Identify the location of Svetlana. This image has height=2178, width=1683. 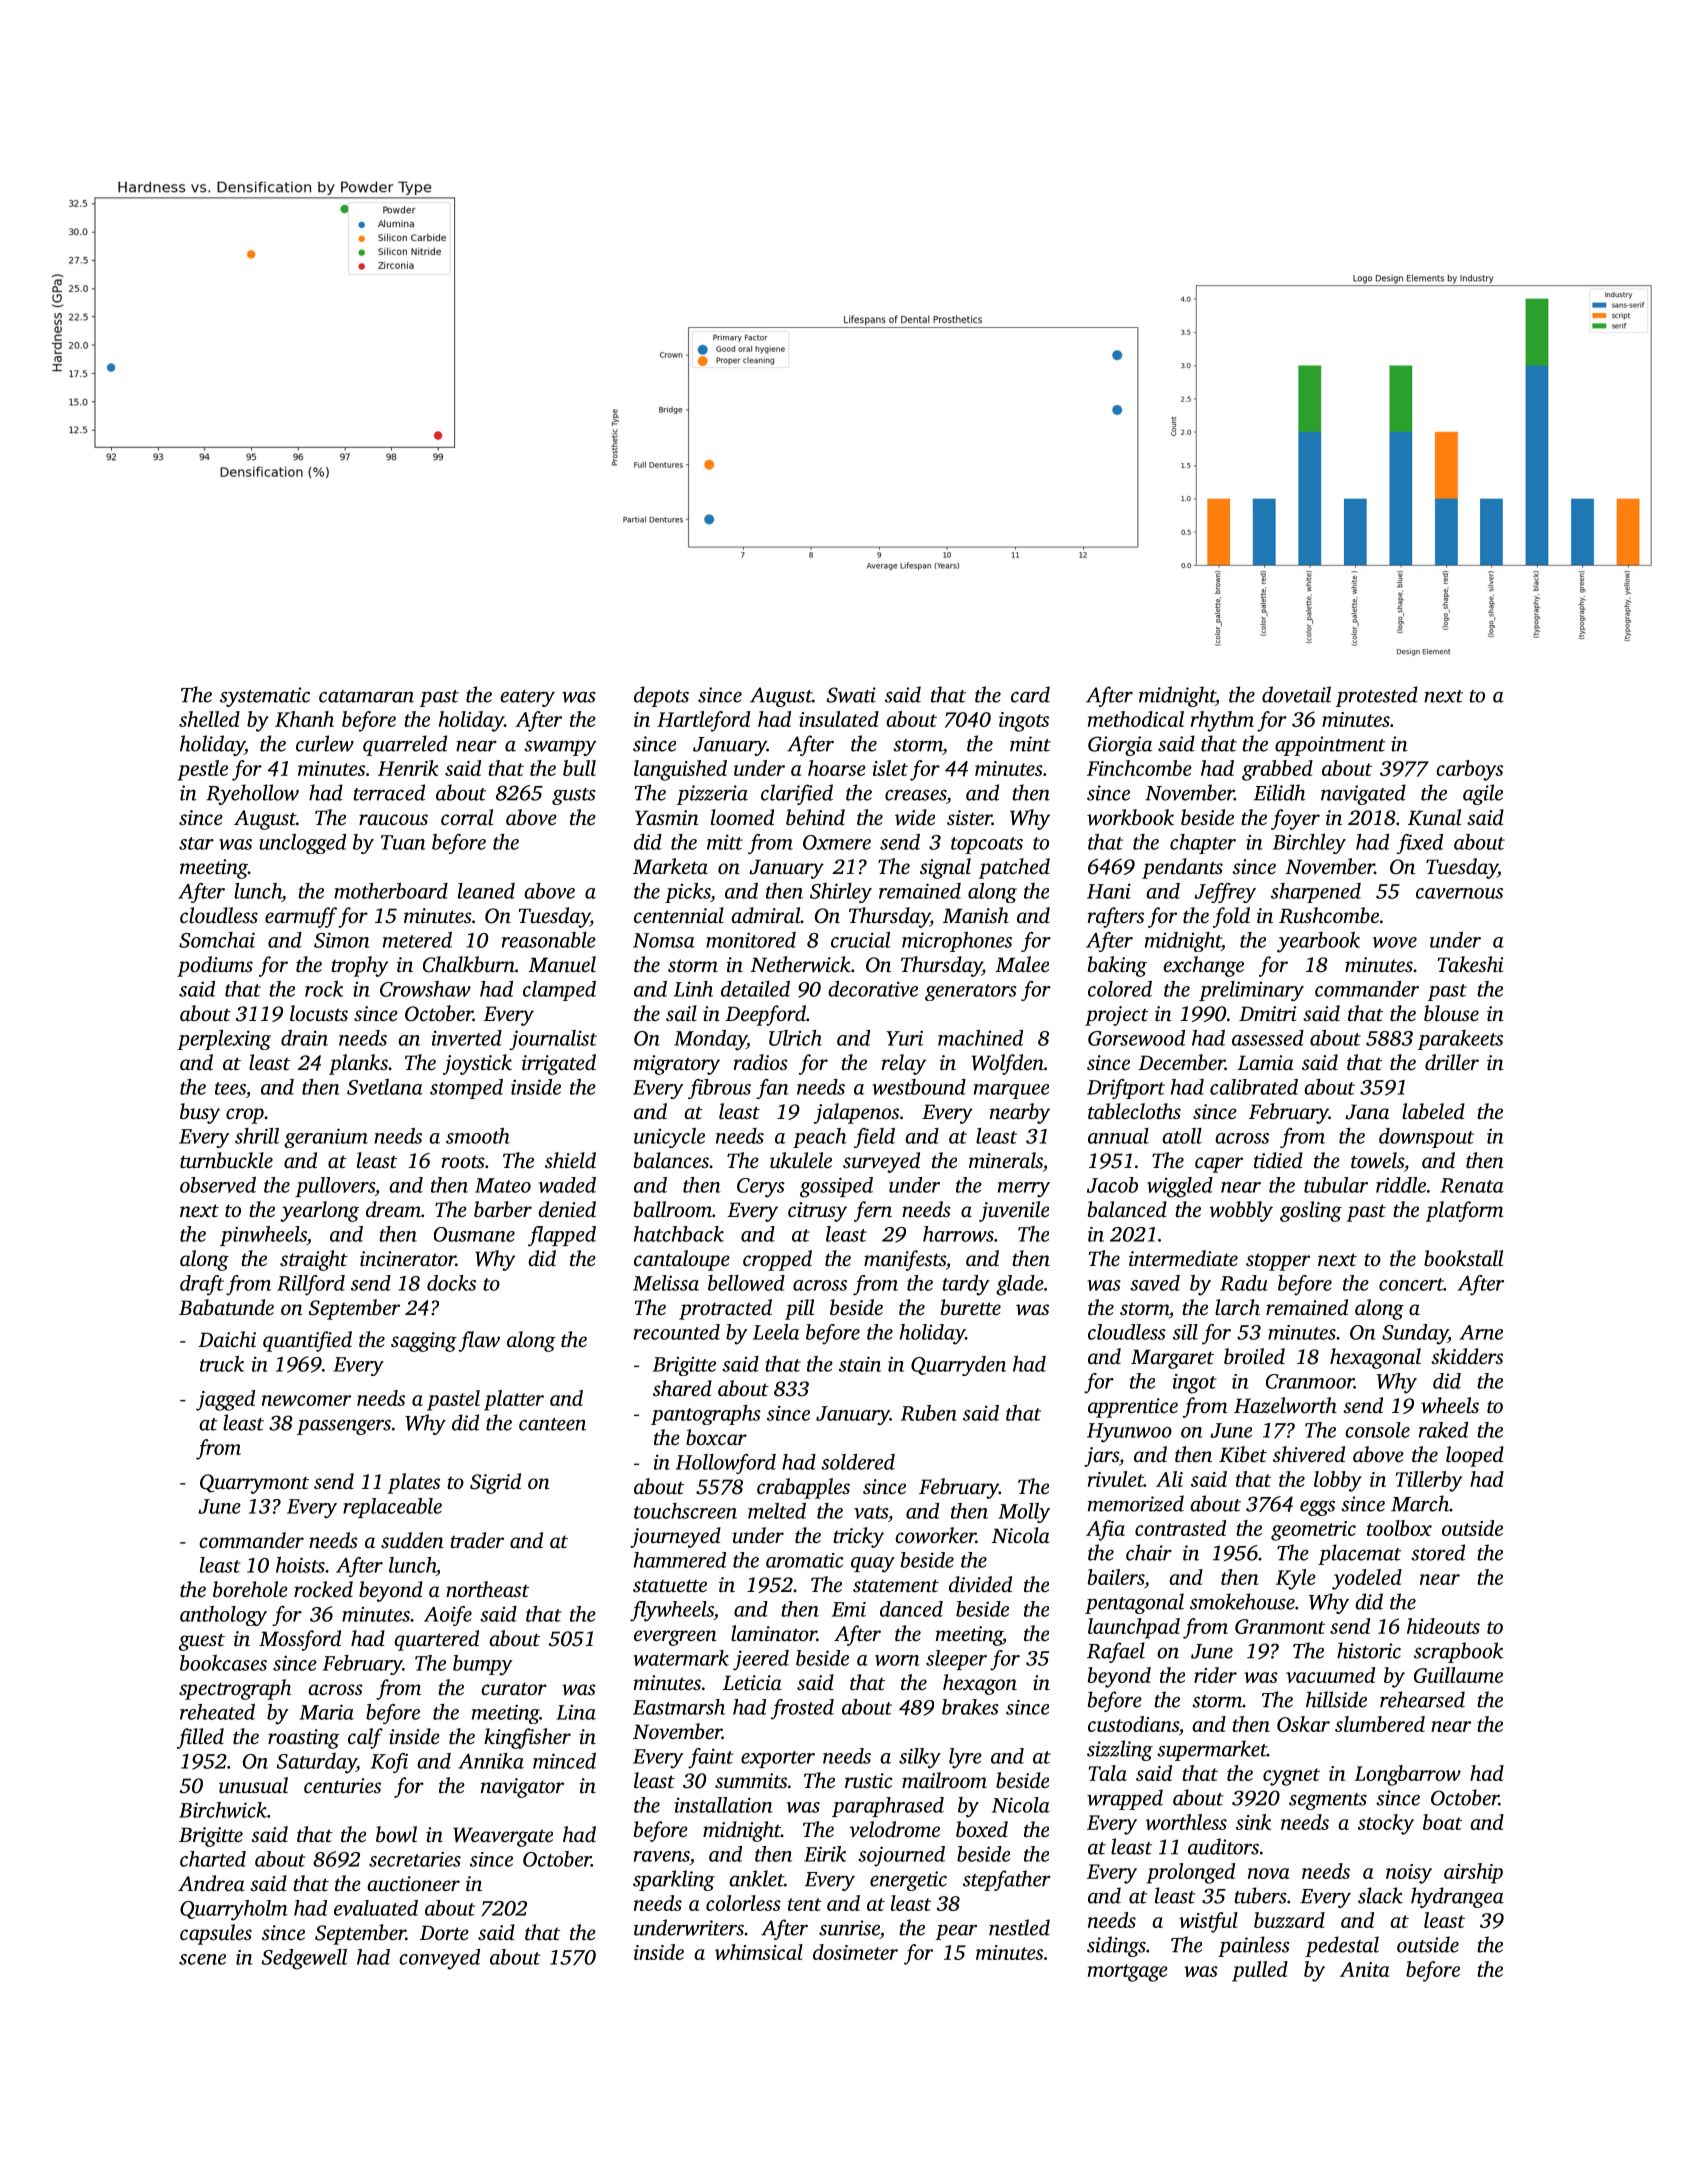
(385, 1087).
